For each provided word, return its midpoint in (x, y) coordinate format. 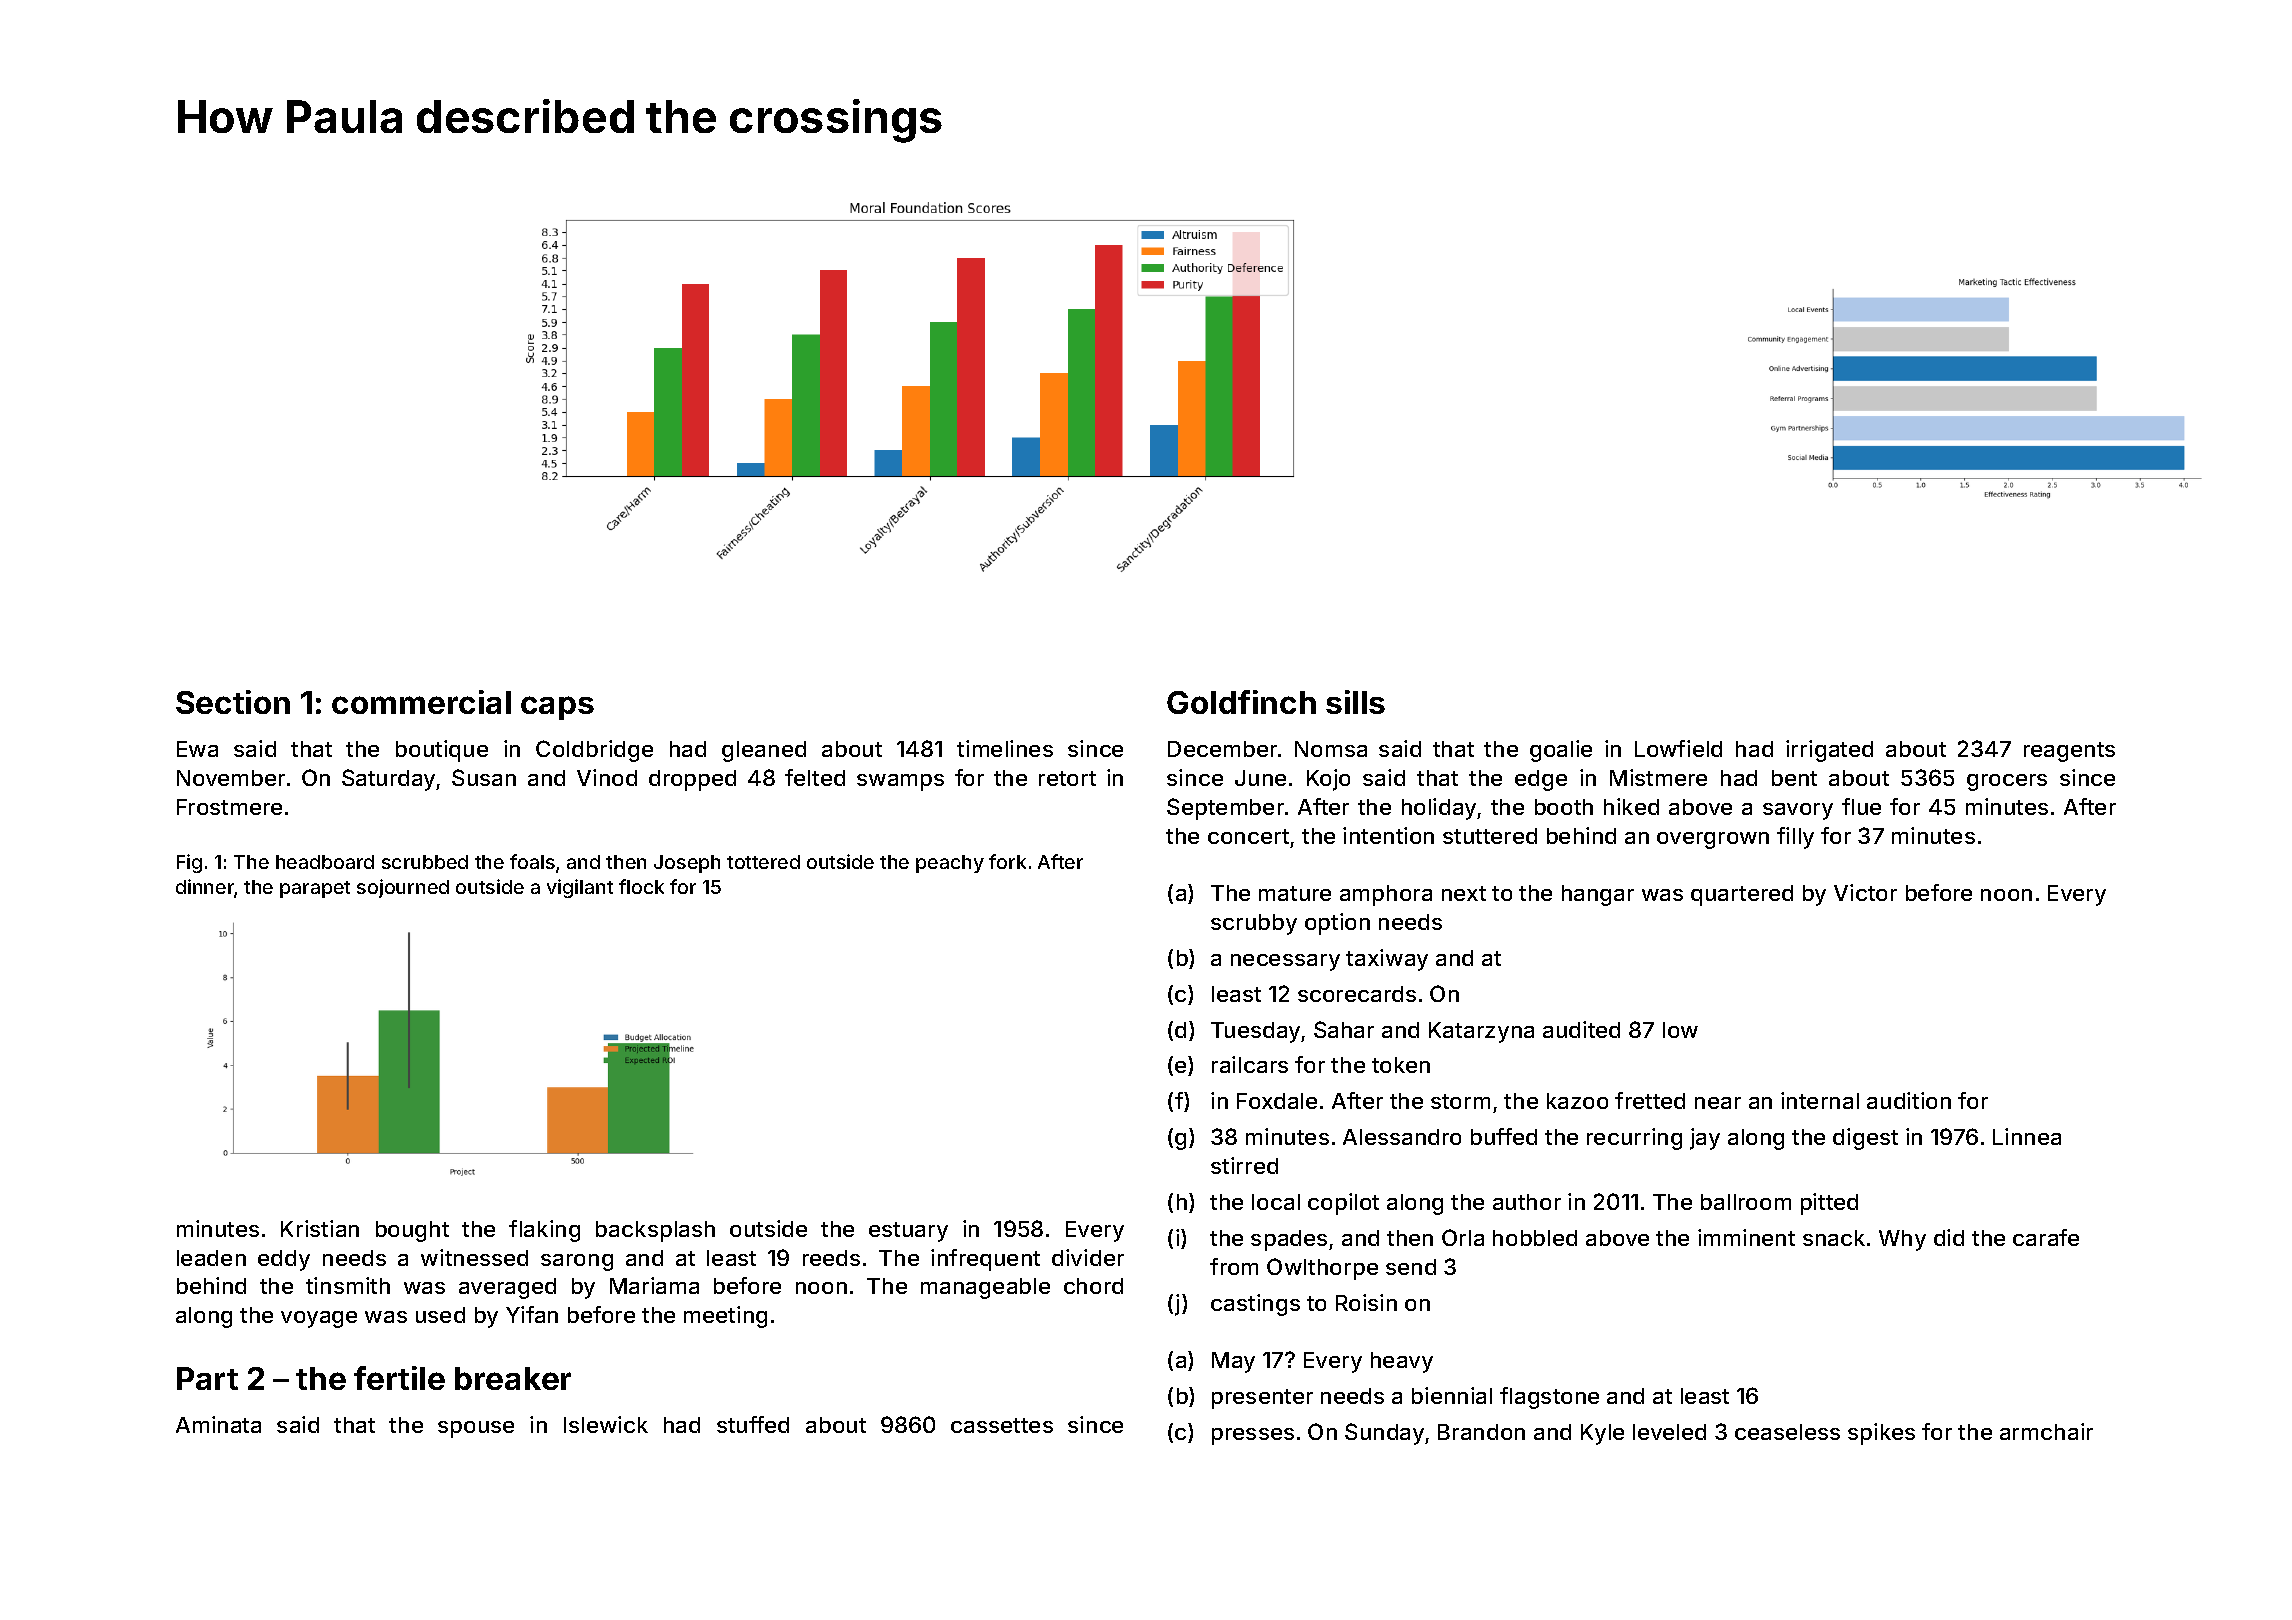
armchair (2046, 1431)
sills (1355, 702)
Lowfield (1678, 748)
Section (233, 702)
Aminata (218, 1424)
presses (1253, 1436)
